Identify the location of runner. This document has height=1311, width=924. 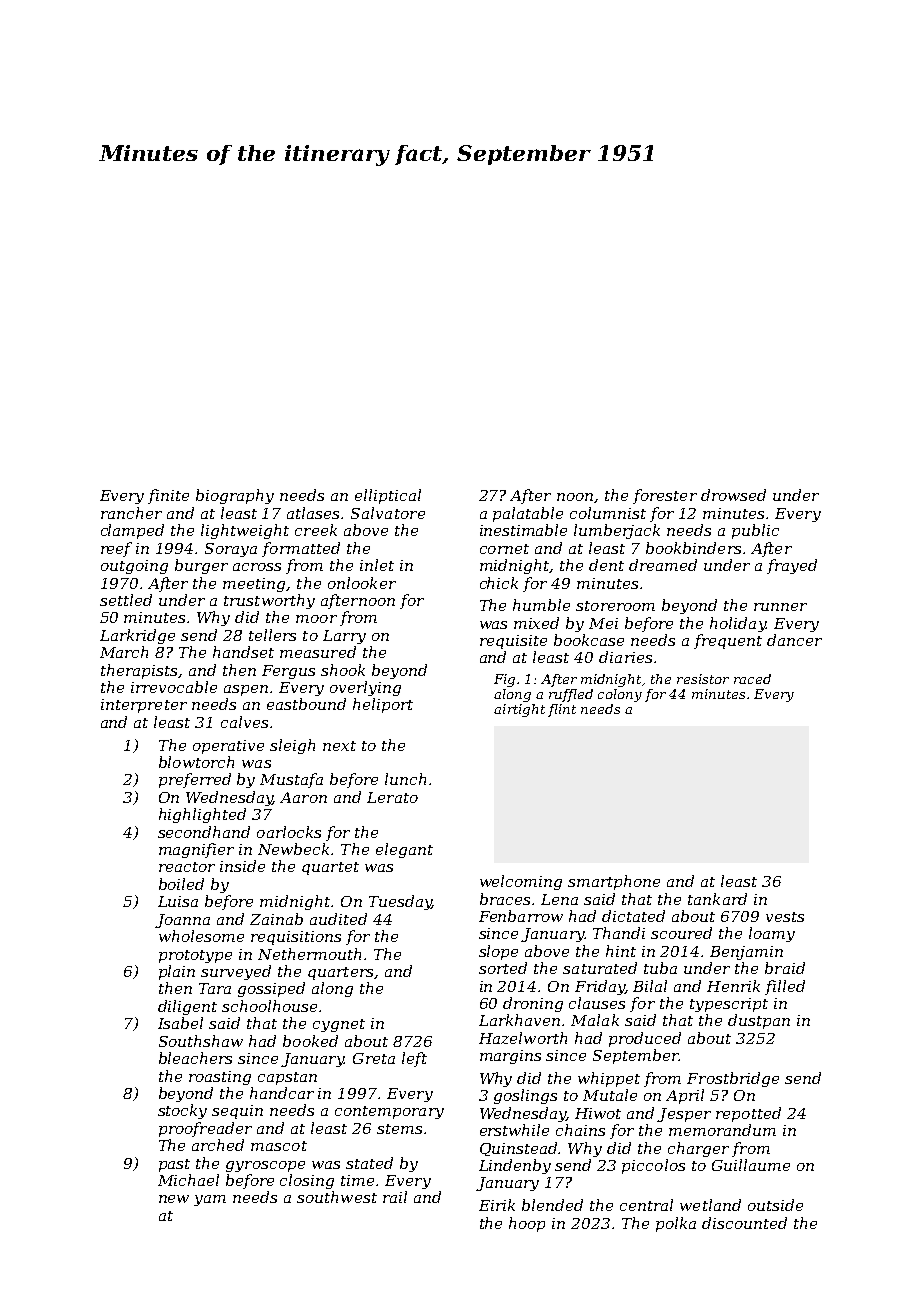
(780, 607).
